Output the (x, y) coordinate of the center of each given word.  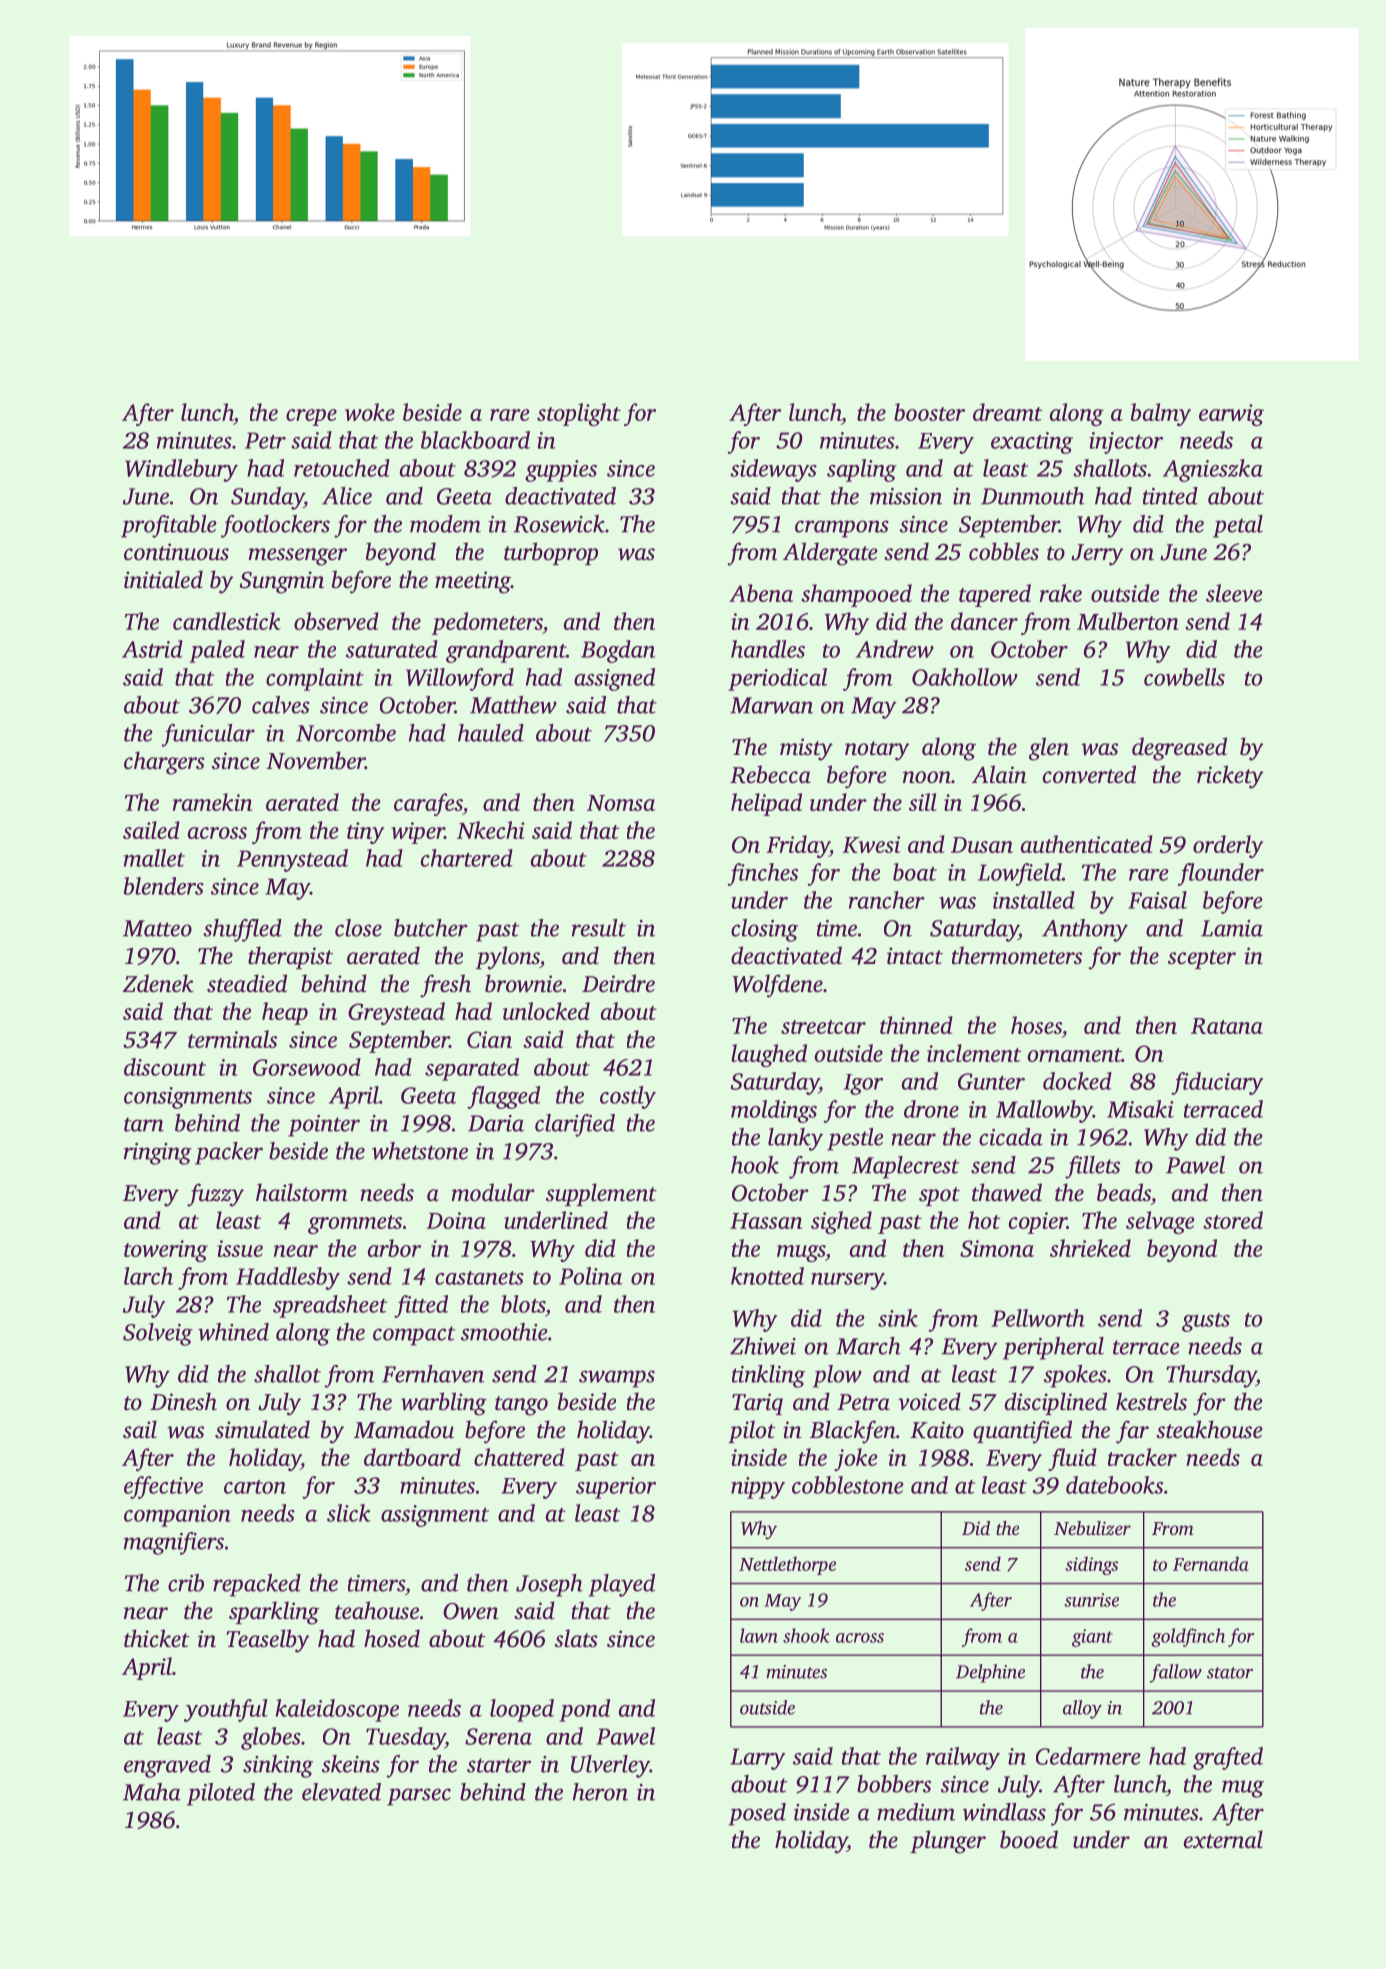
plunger (948, 1842)
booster (929, 412)
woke (370, 412)
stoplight (579, 414)
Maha (152, 1792)
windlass (1004, 1812)
